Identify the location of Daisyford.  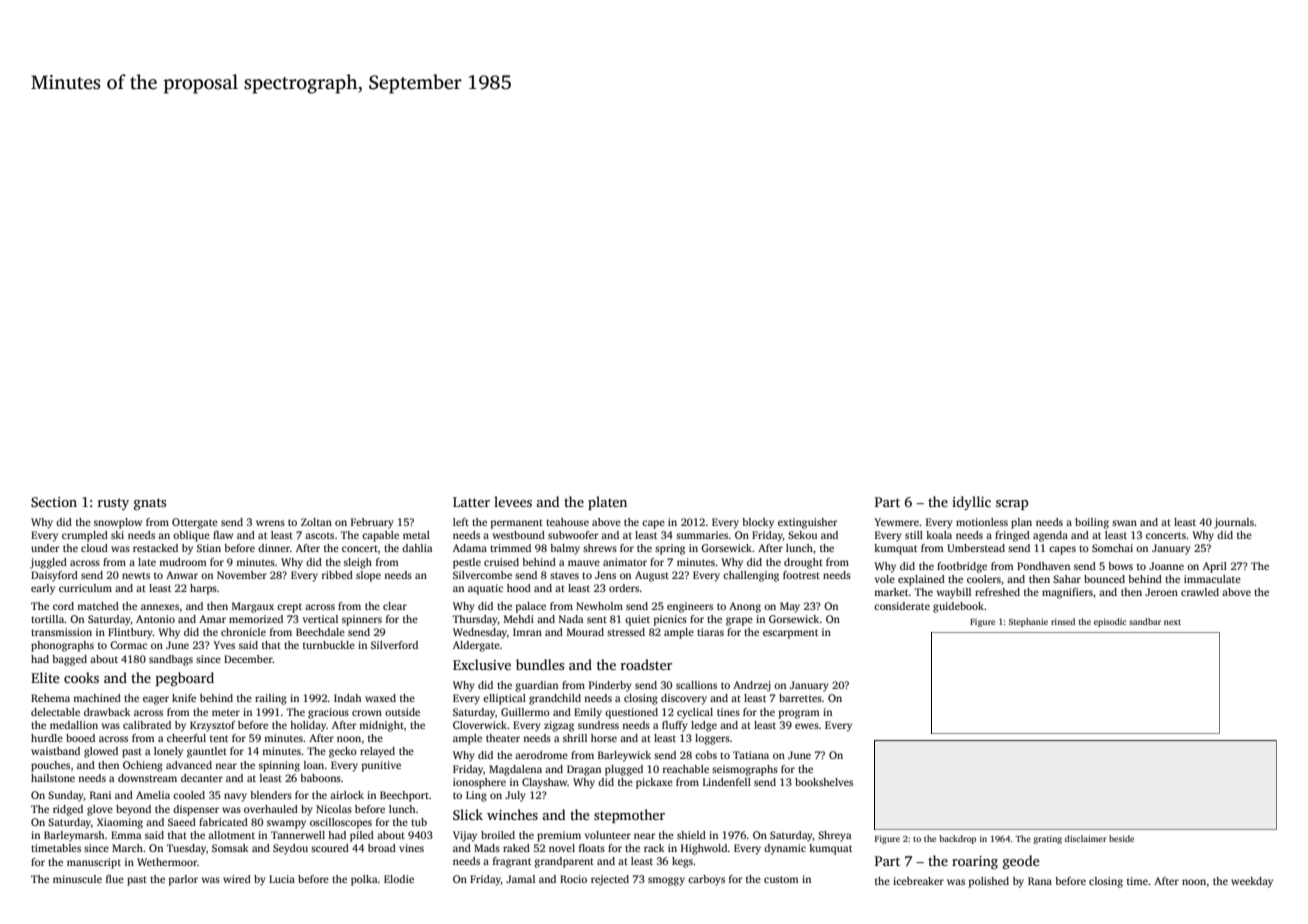
(54, 576).
